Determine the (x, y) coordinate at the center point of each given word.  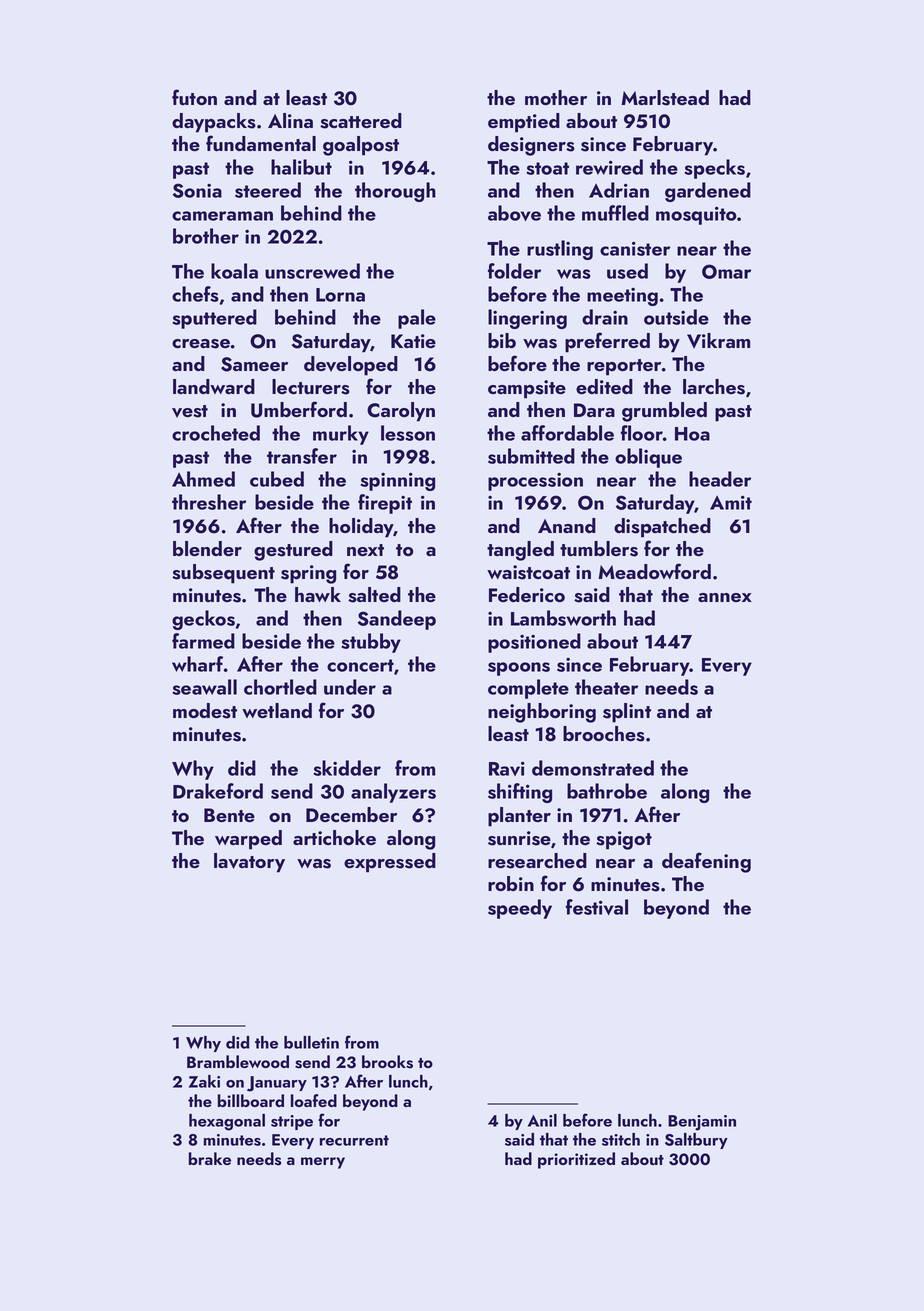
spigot (624, 840)
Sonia (197, 190)
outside (676, 317)
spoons (519, 669)
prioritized (576, 1160)
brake (210, 1158)
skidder (347, 768)
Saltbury (696, 1141)
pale (417, 319)
